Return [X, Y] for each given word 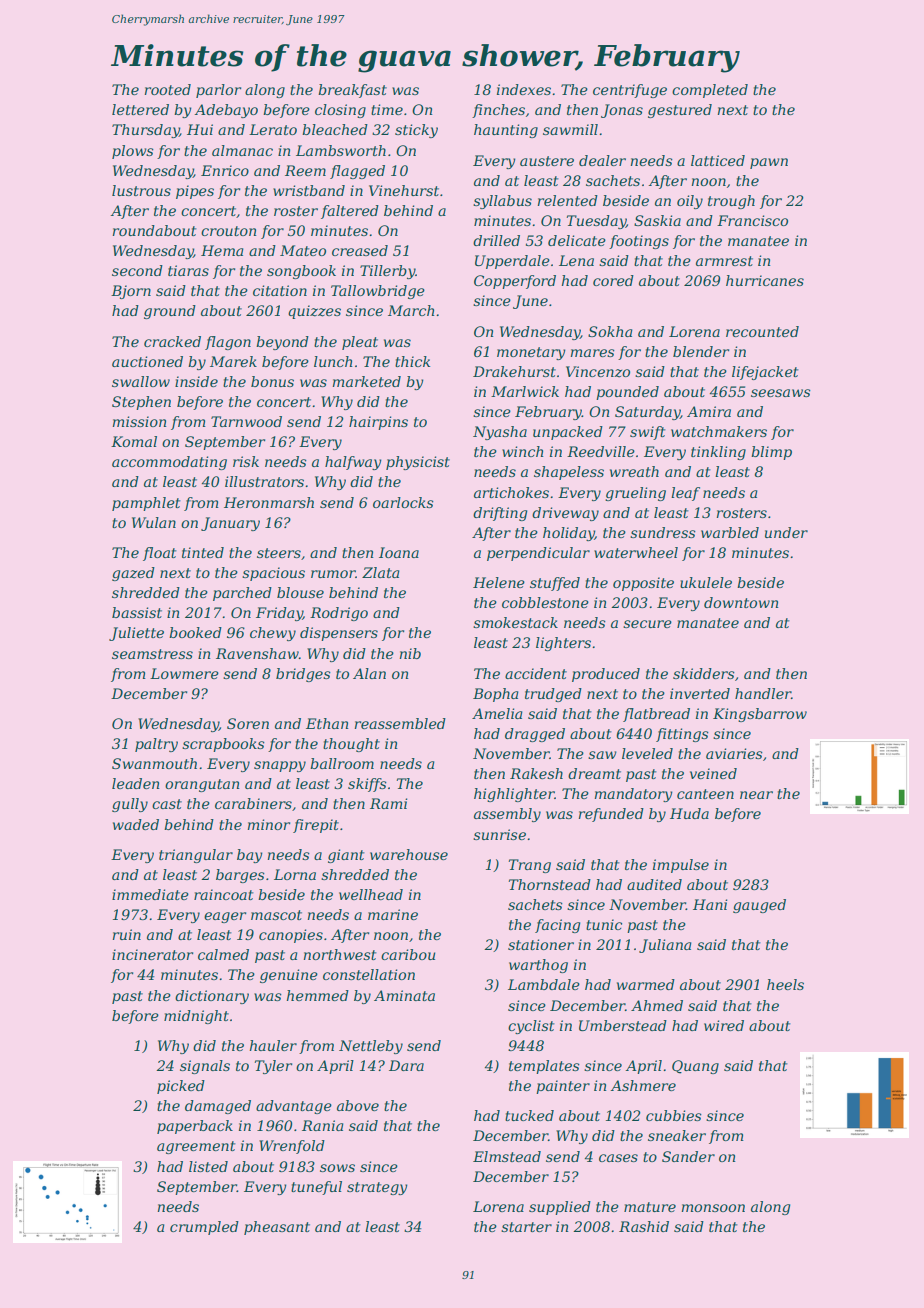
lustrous [141, 190]
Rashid [644, 1226]
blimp [771, 453]
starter [526, 1227]
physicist [418, 463]
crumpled [204, 1228]
